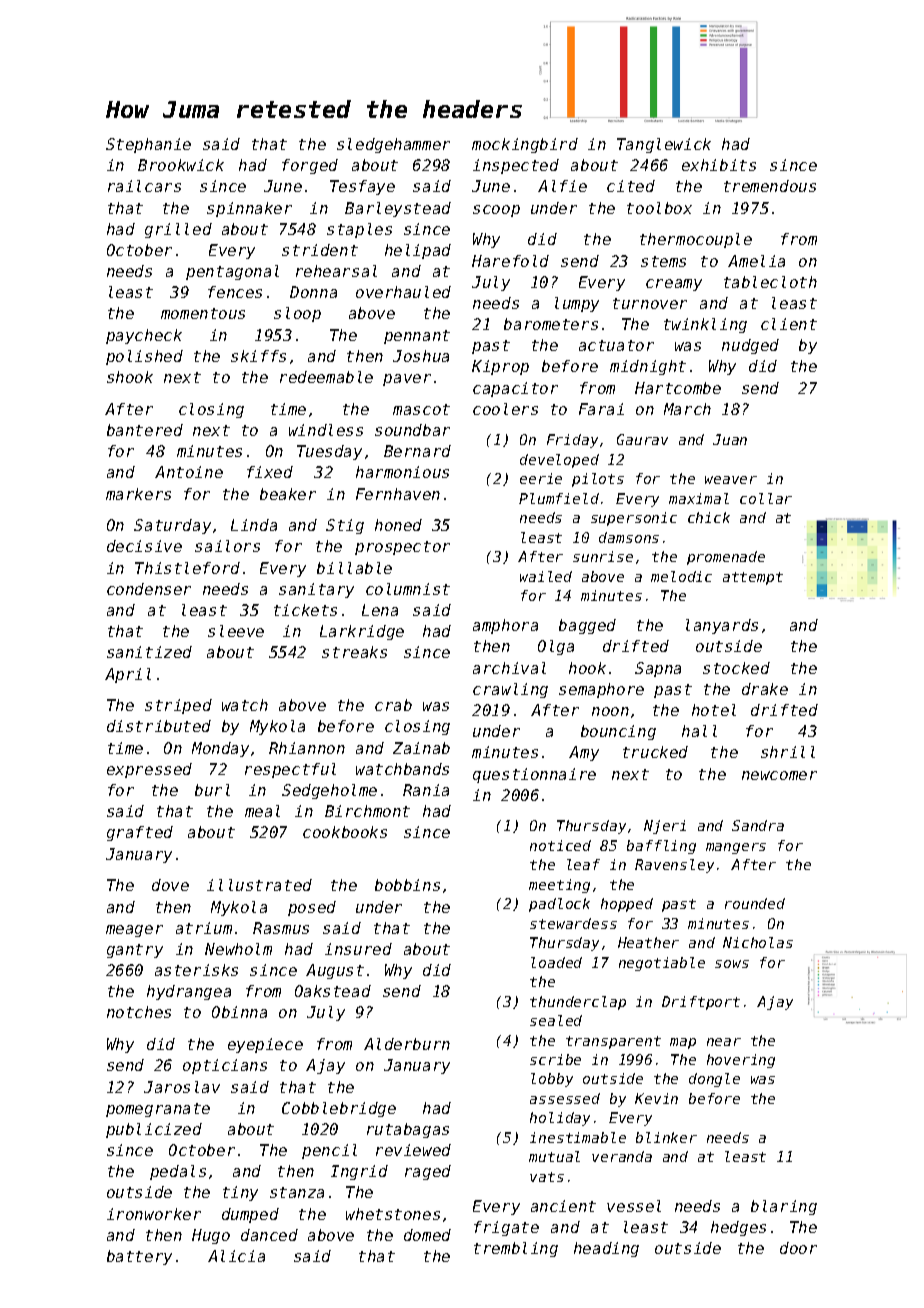 Image resolution: width=924 pixels, height=1308 pixels. What do you see at coordinates (736, 668) in the page?
I see `stocked` at bounding box center [736, 668].
